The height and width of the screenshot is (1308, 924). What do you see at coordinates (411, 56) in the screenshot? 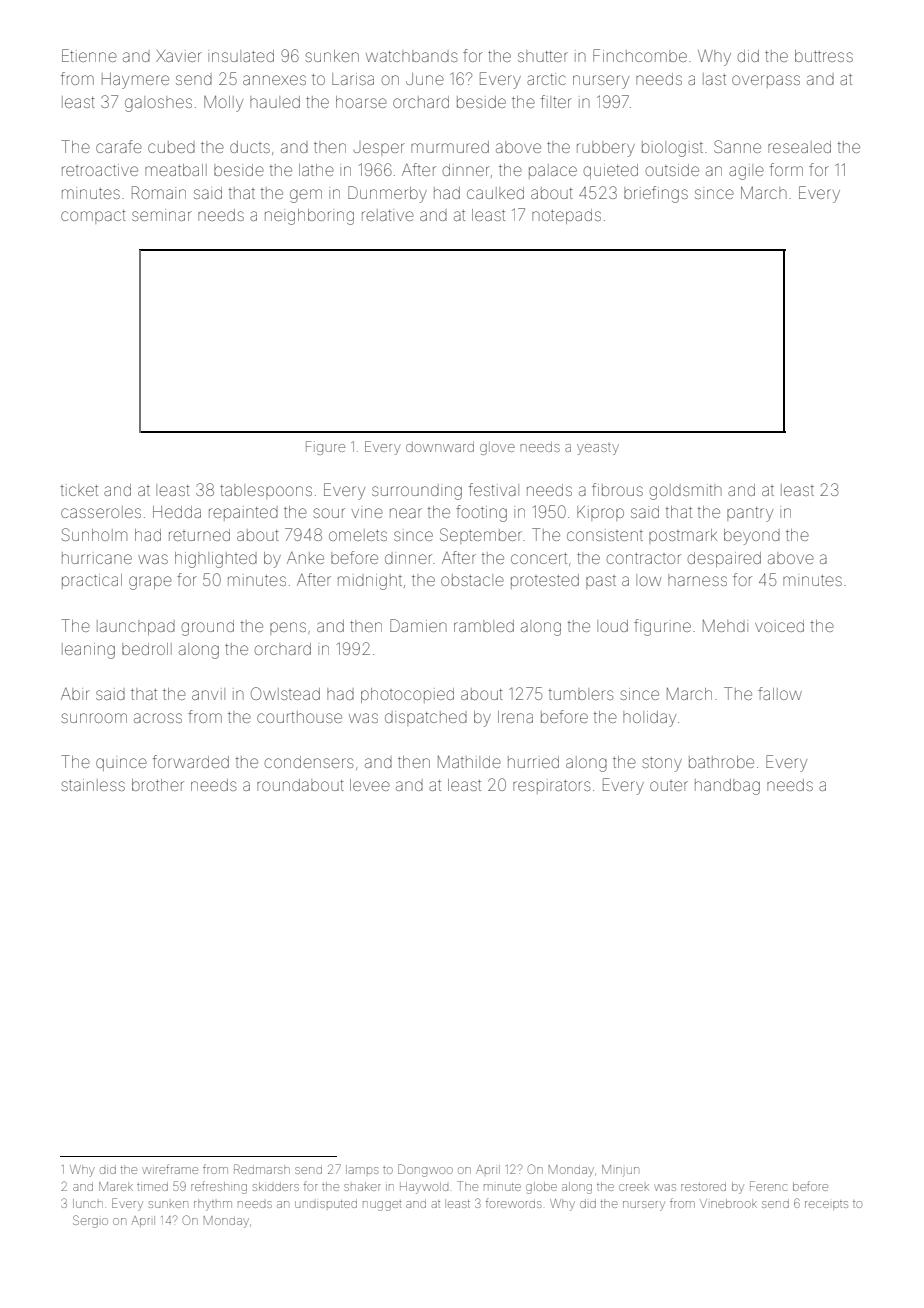
I see `watchbands` at bounding box center [411, 56].
